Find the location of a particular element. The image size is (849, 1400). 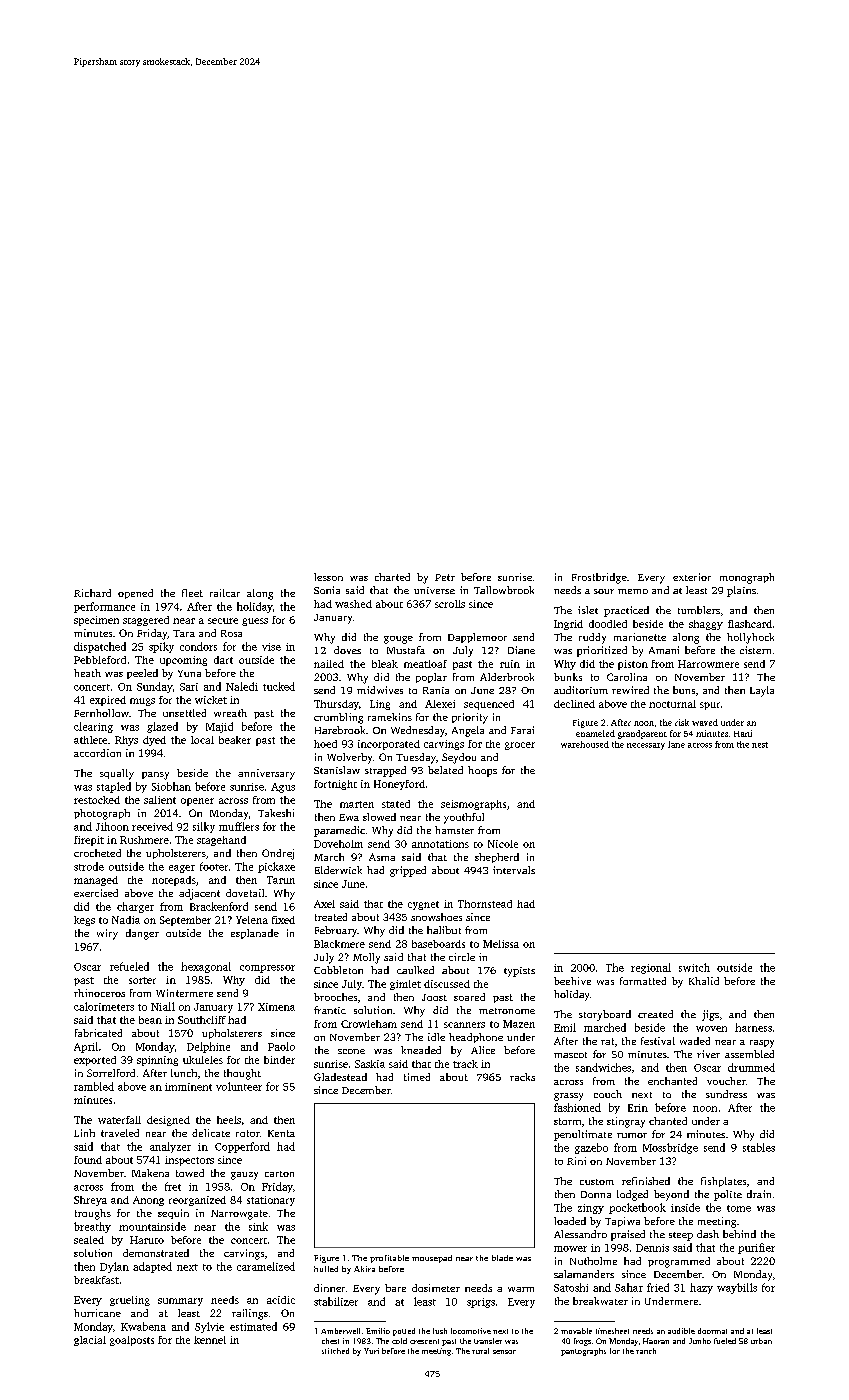

kegs is located at coordinates (84, 921).
